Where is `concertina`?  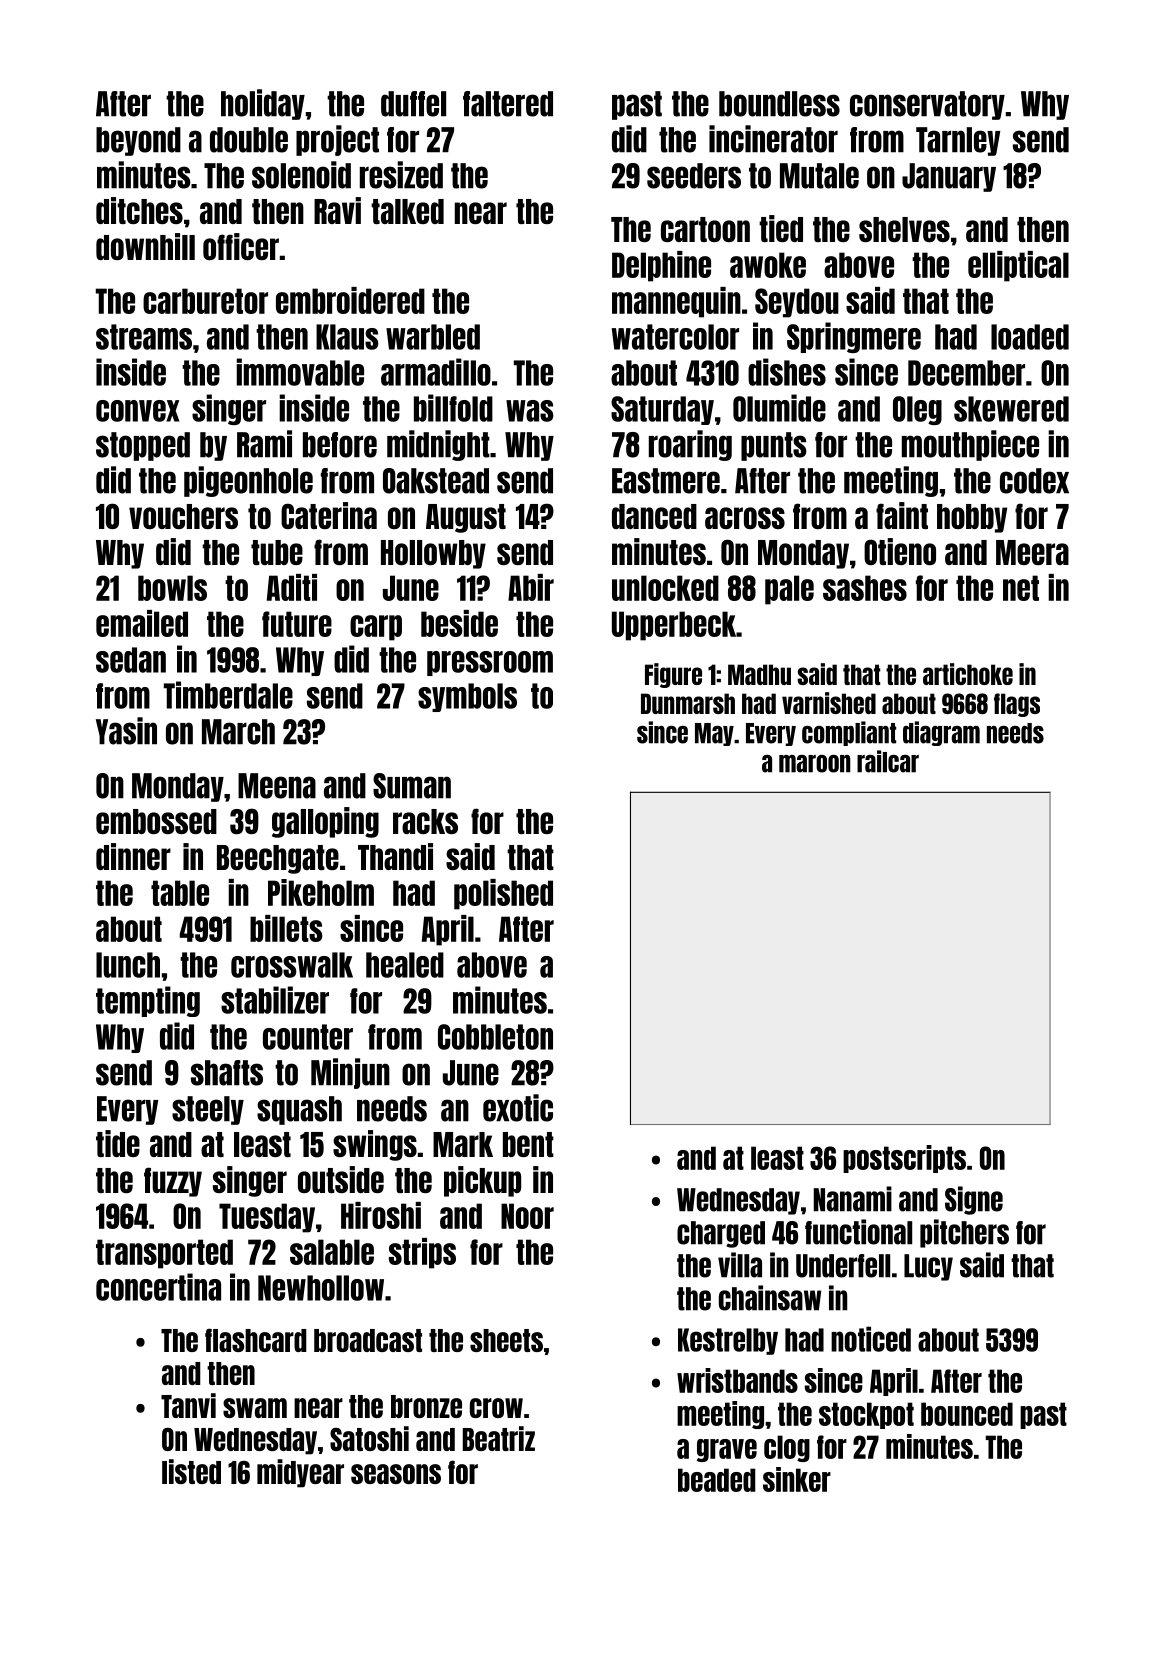 concertina is located at coordinates (158, 1287).
